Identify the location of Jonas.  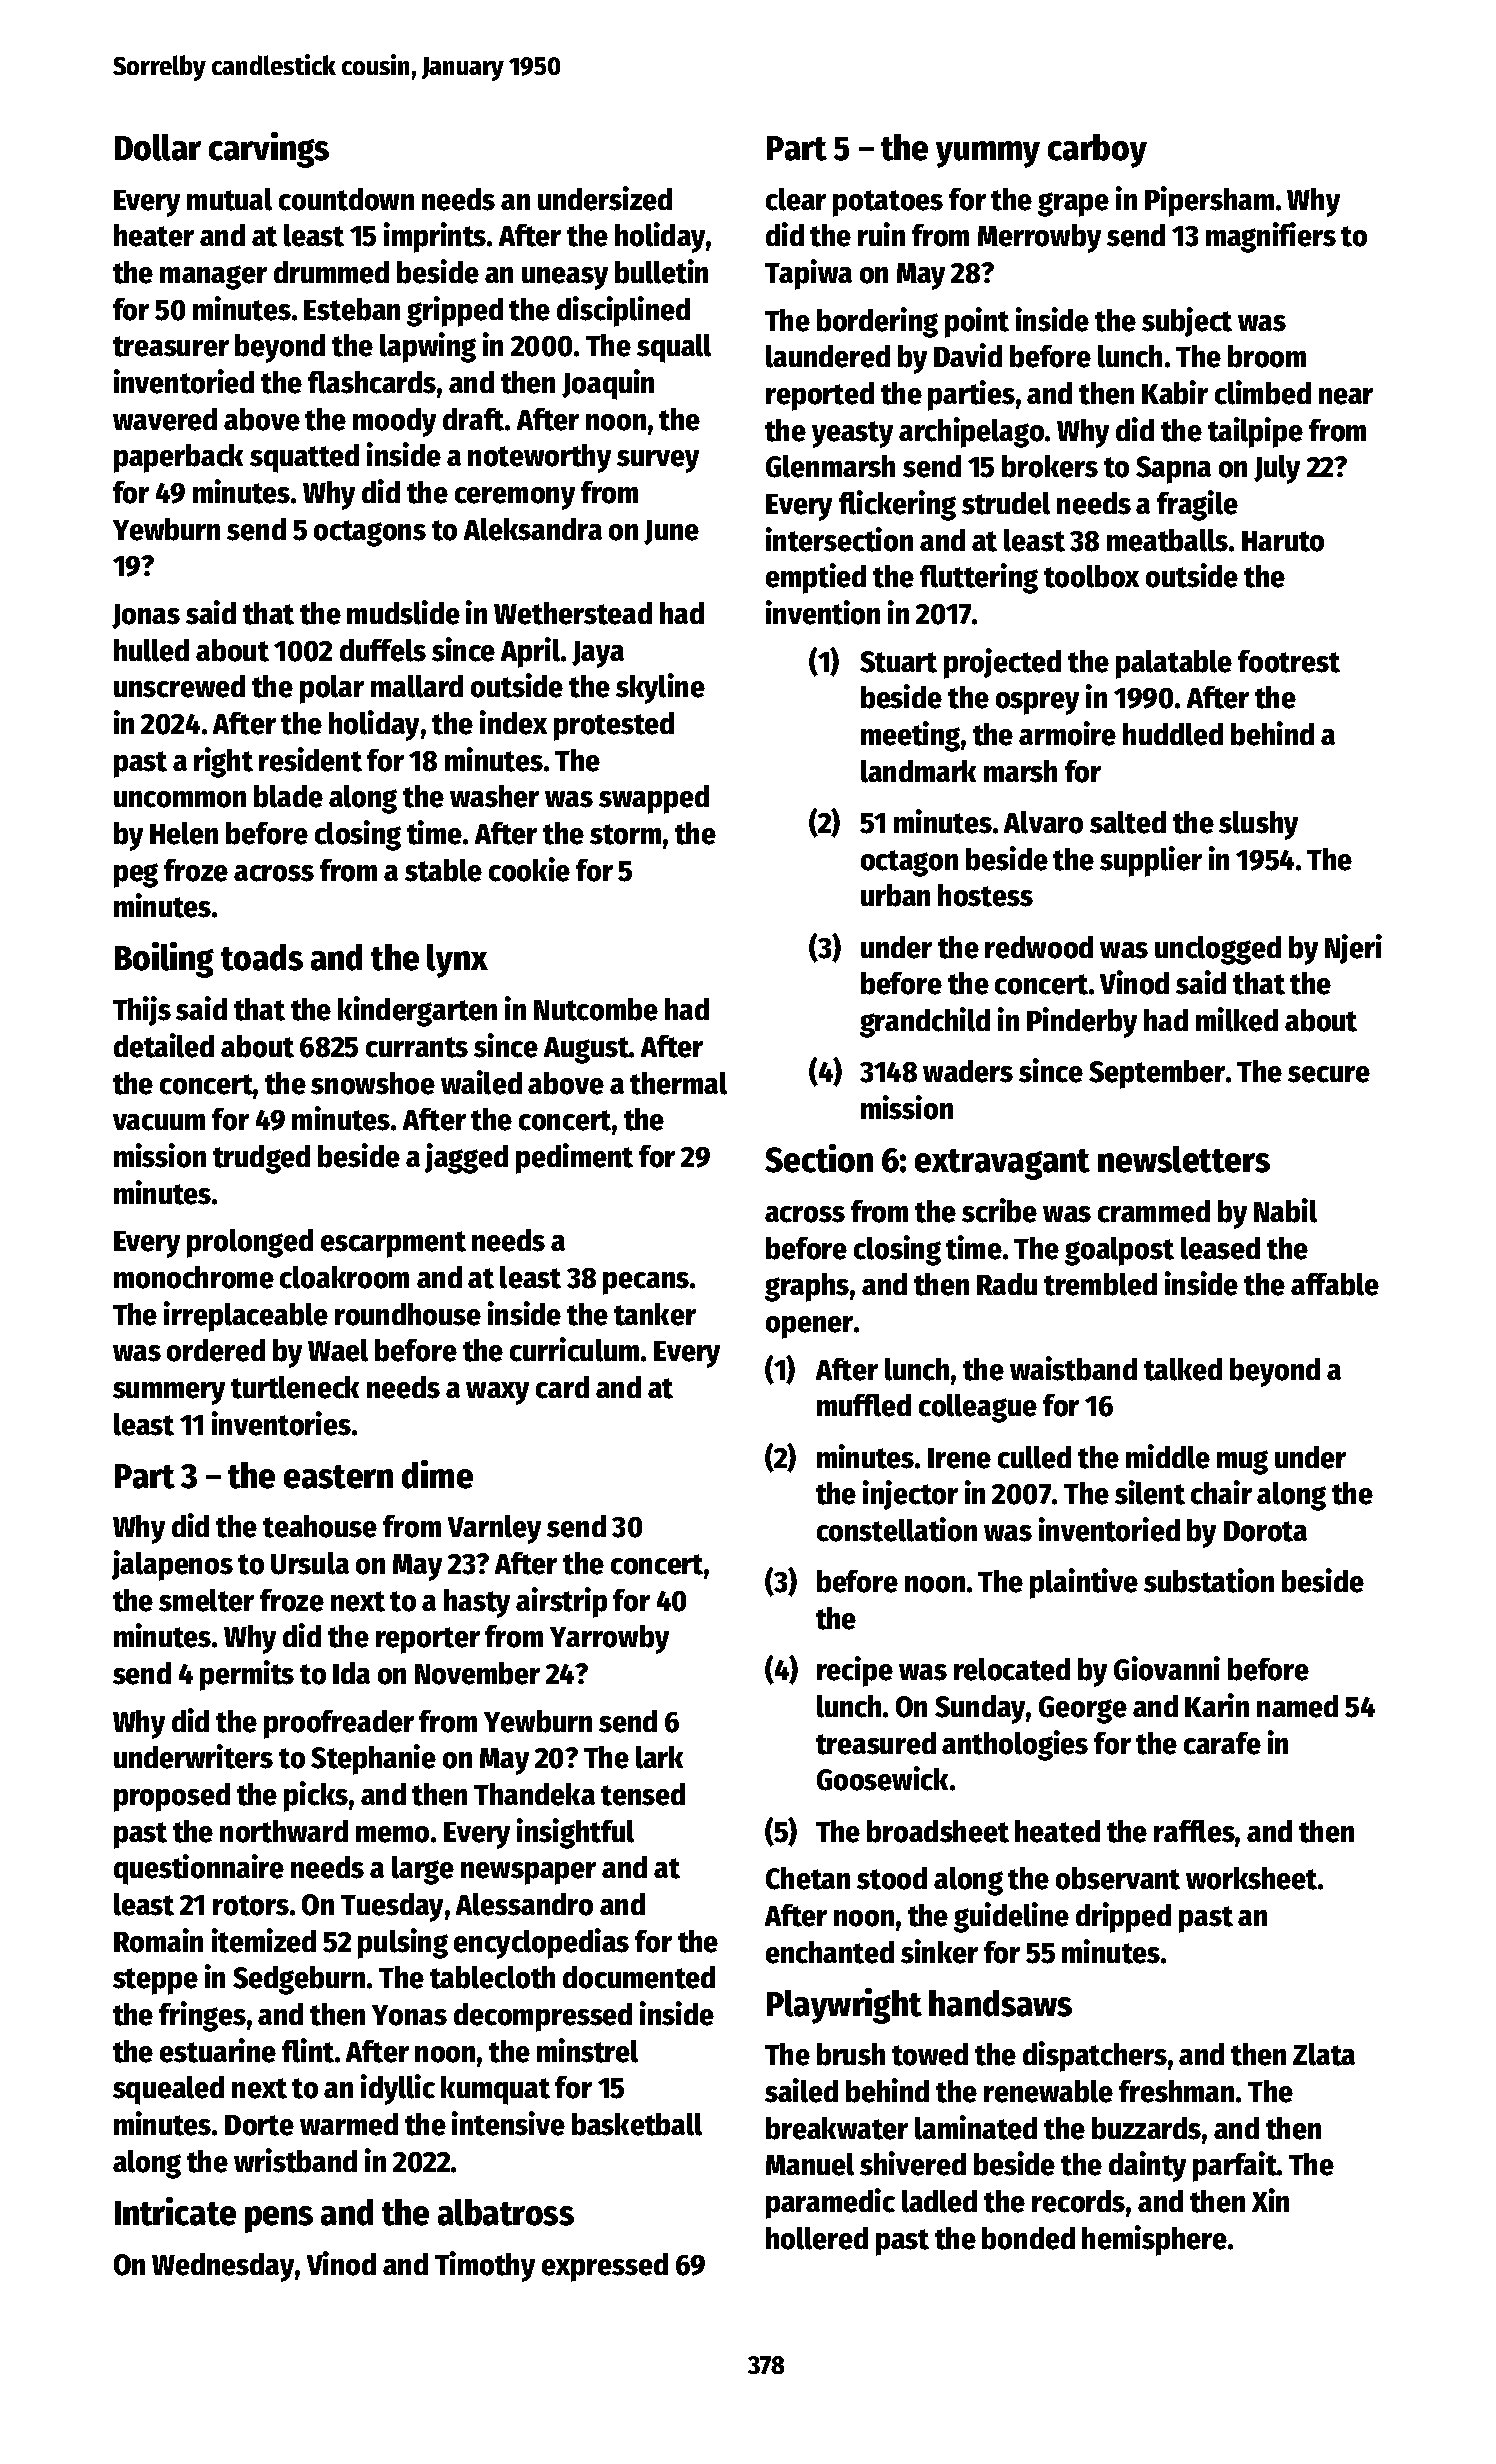
(146, 616).
